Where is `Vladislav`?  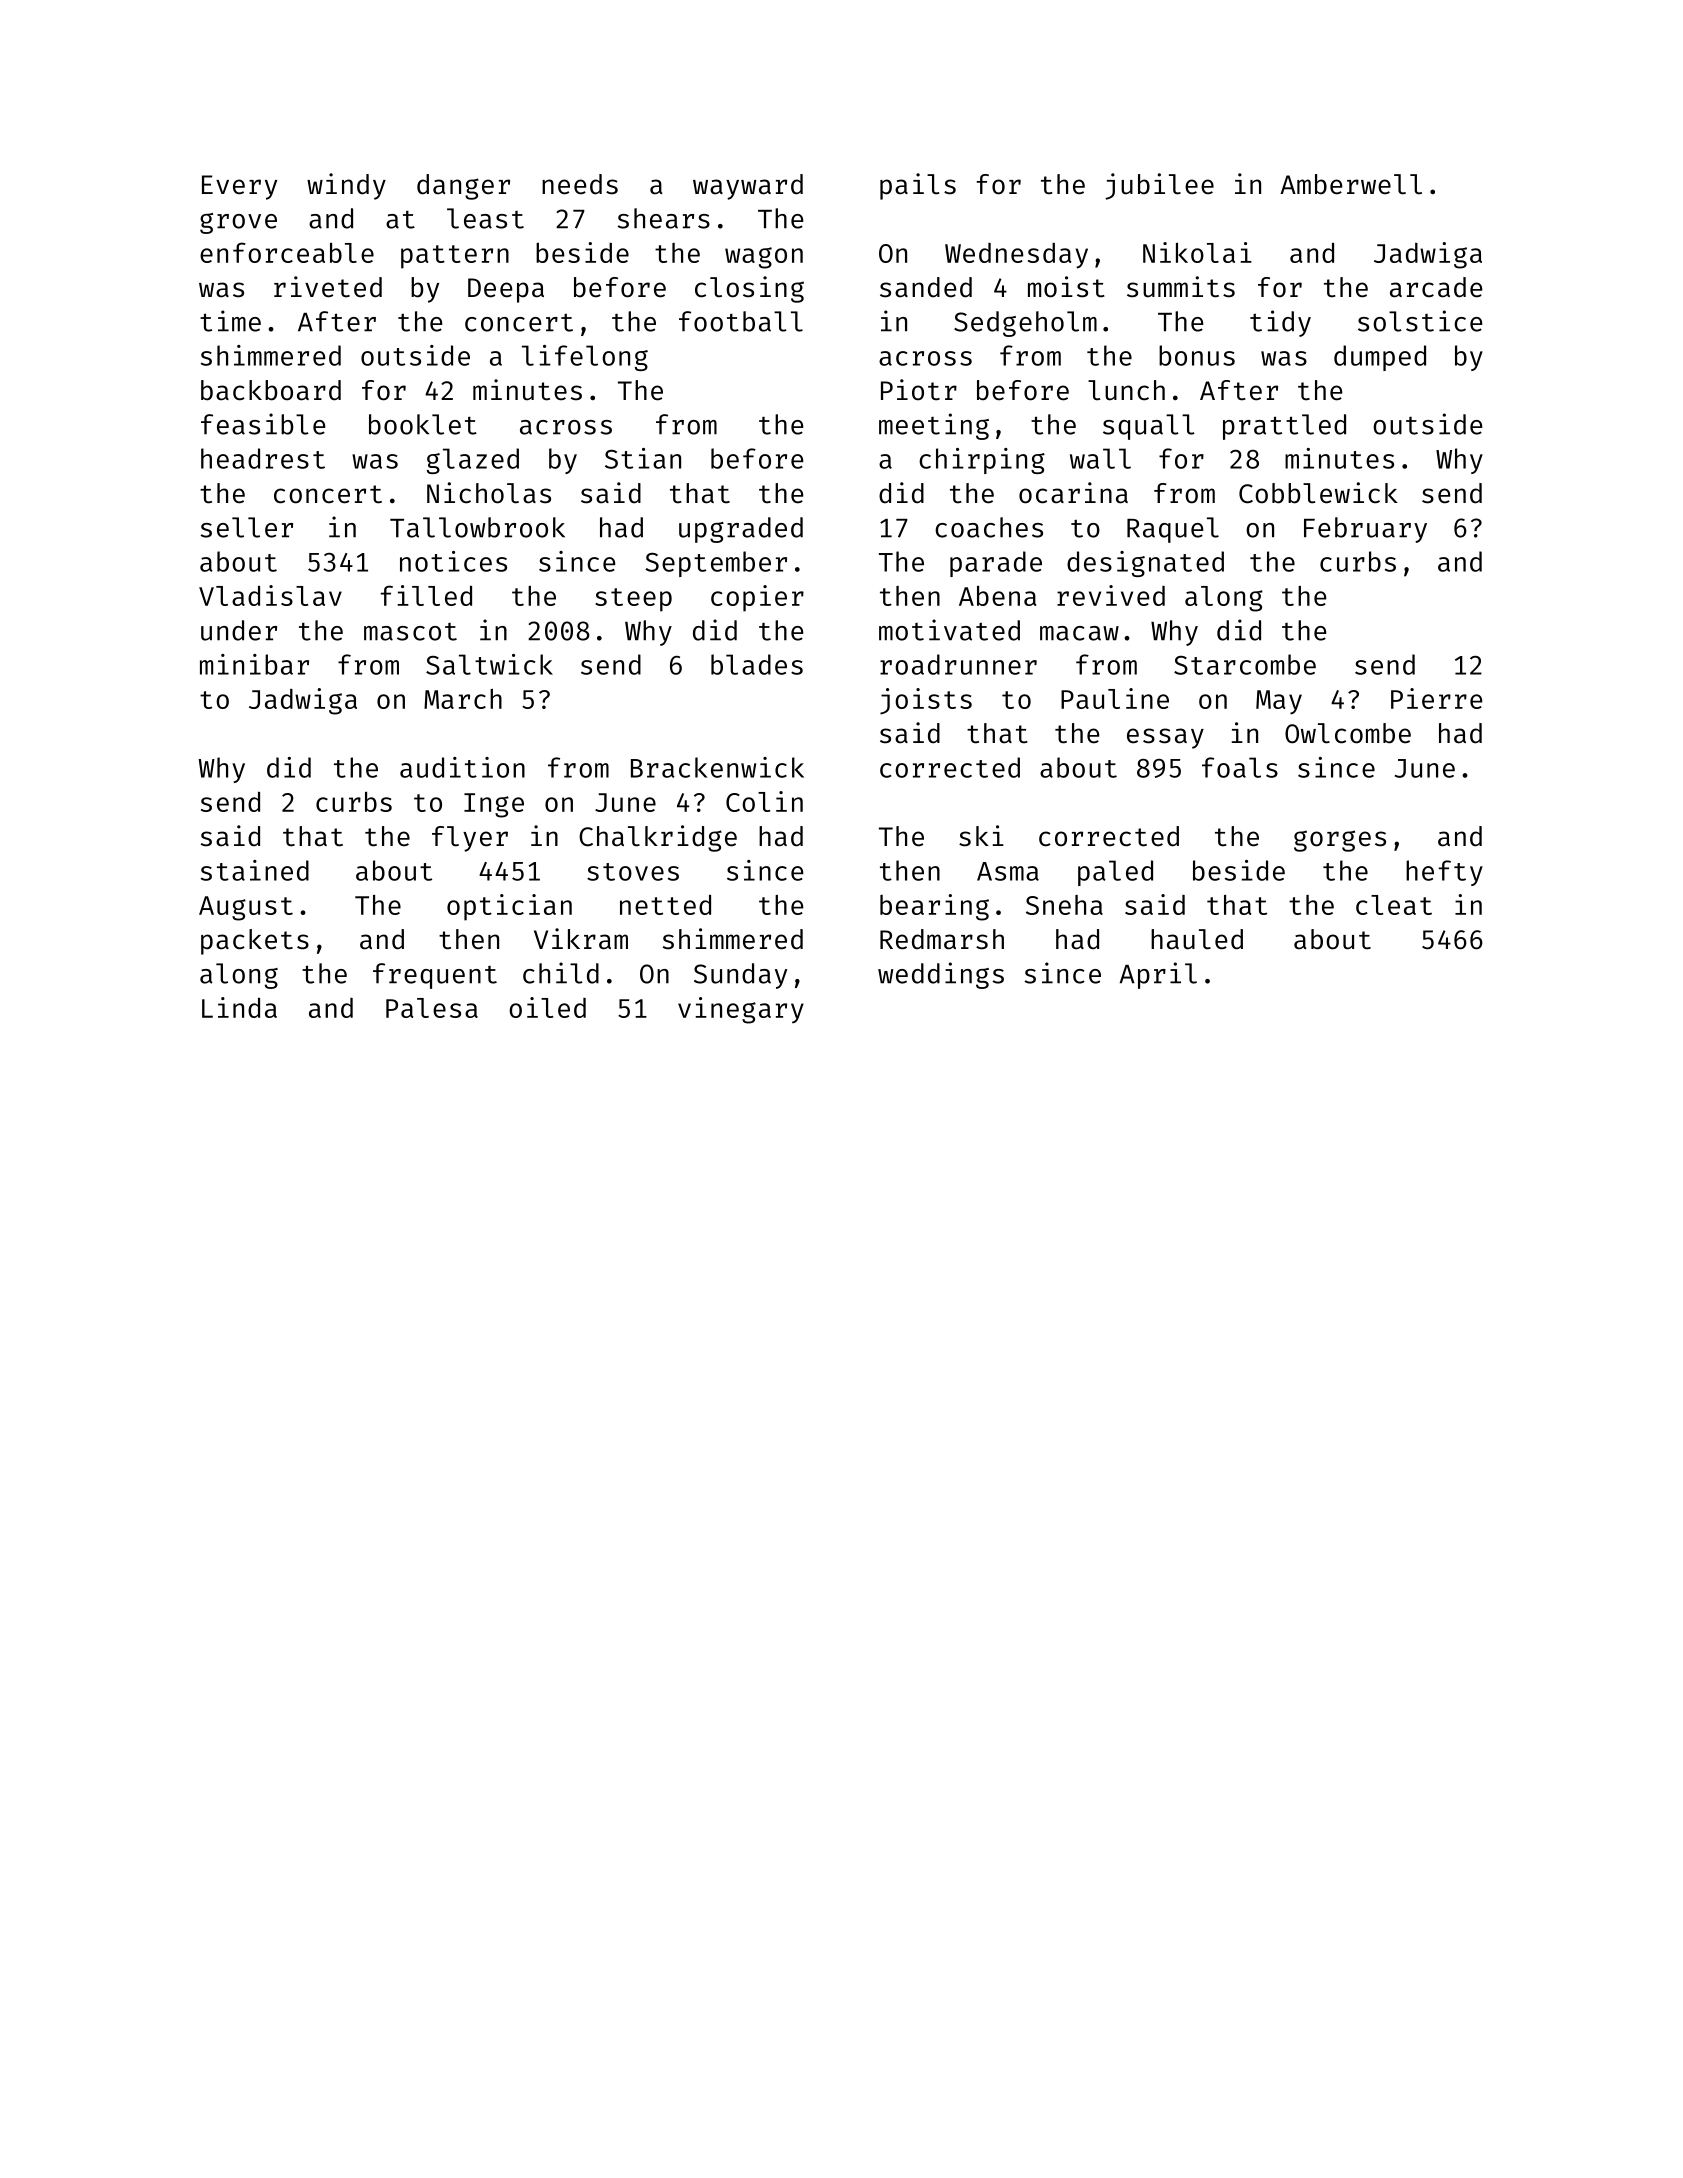
Vladislav is located at coordinates (270, 595).
